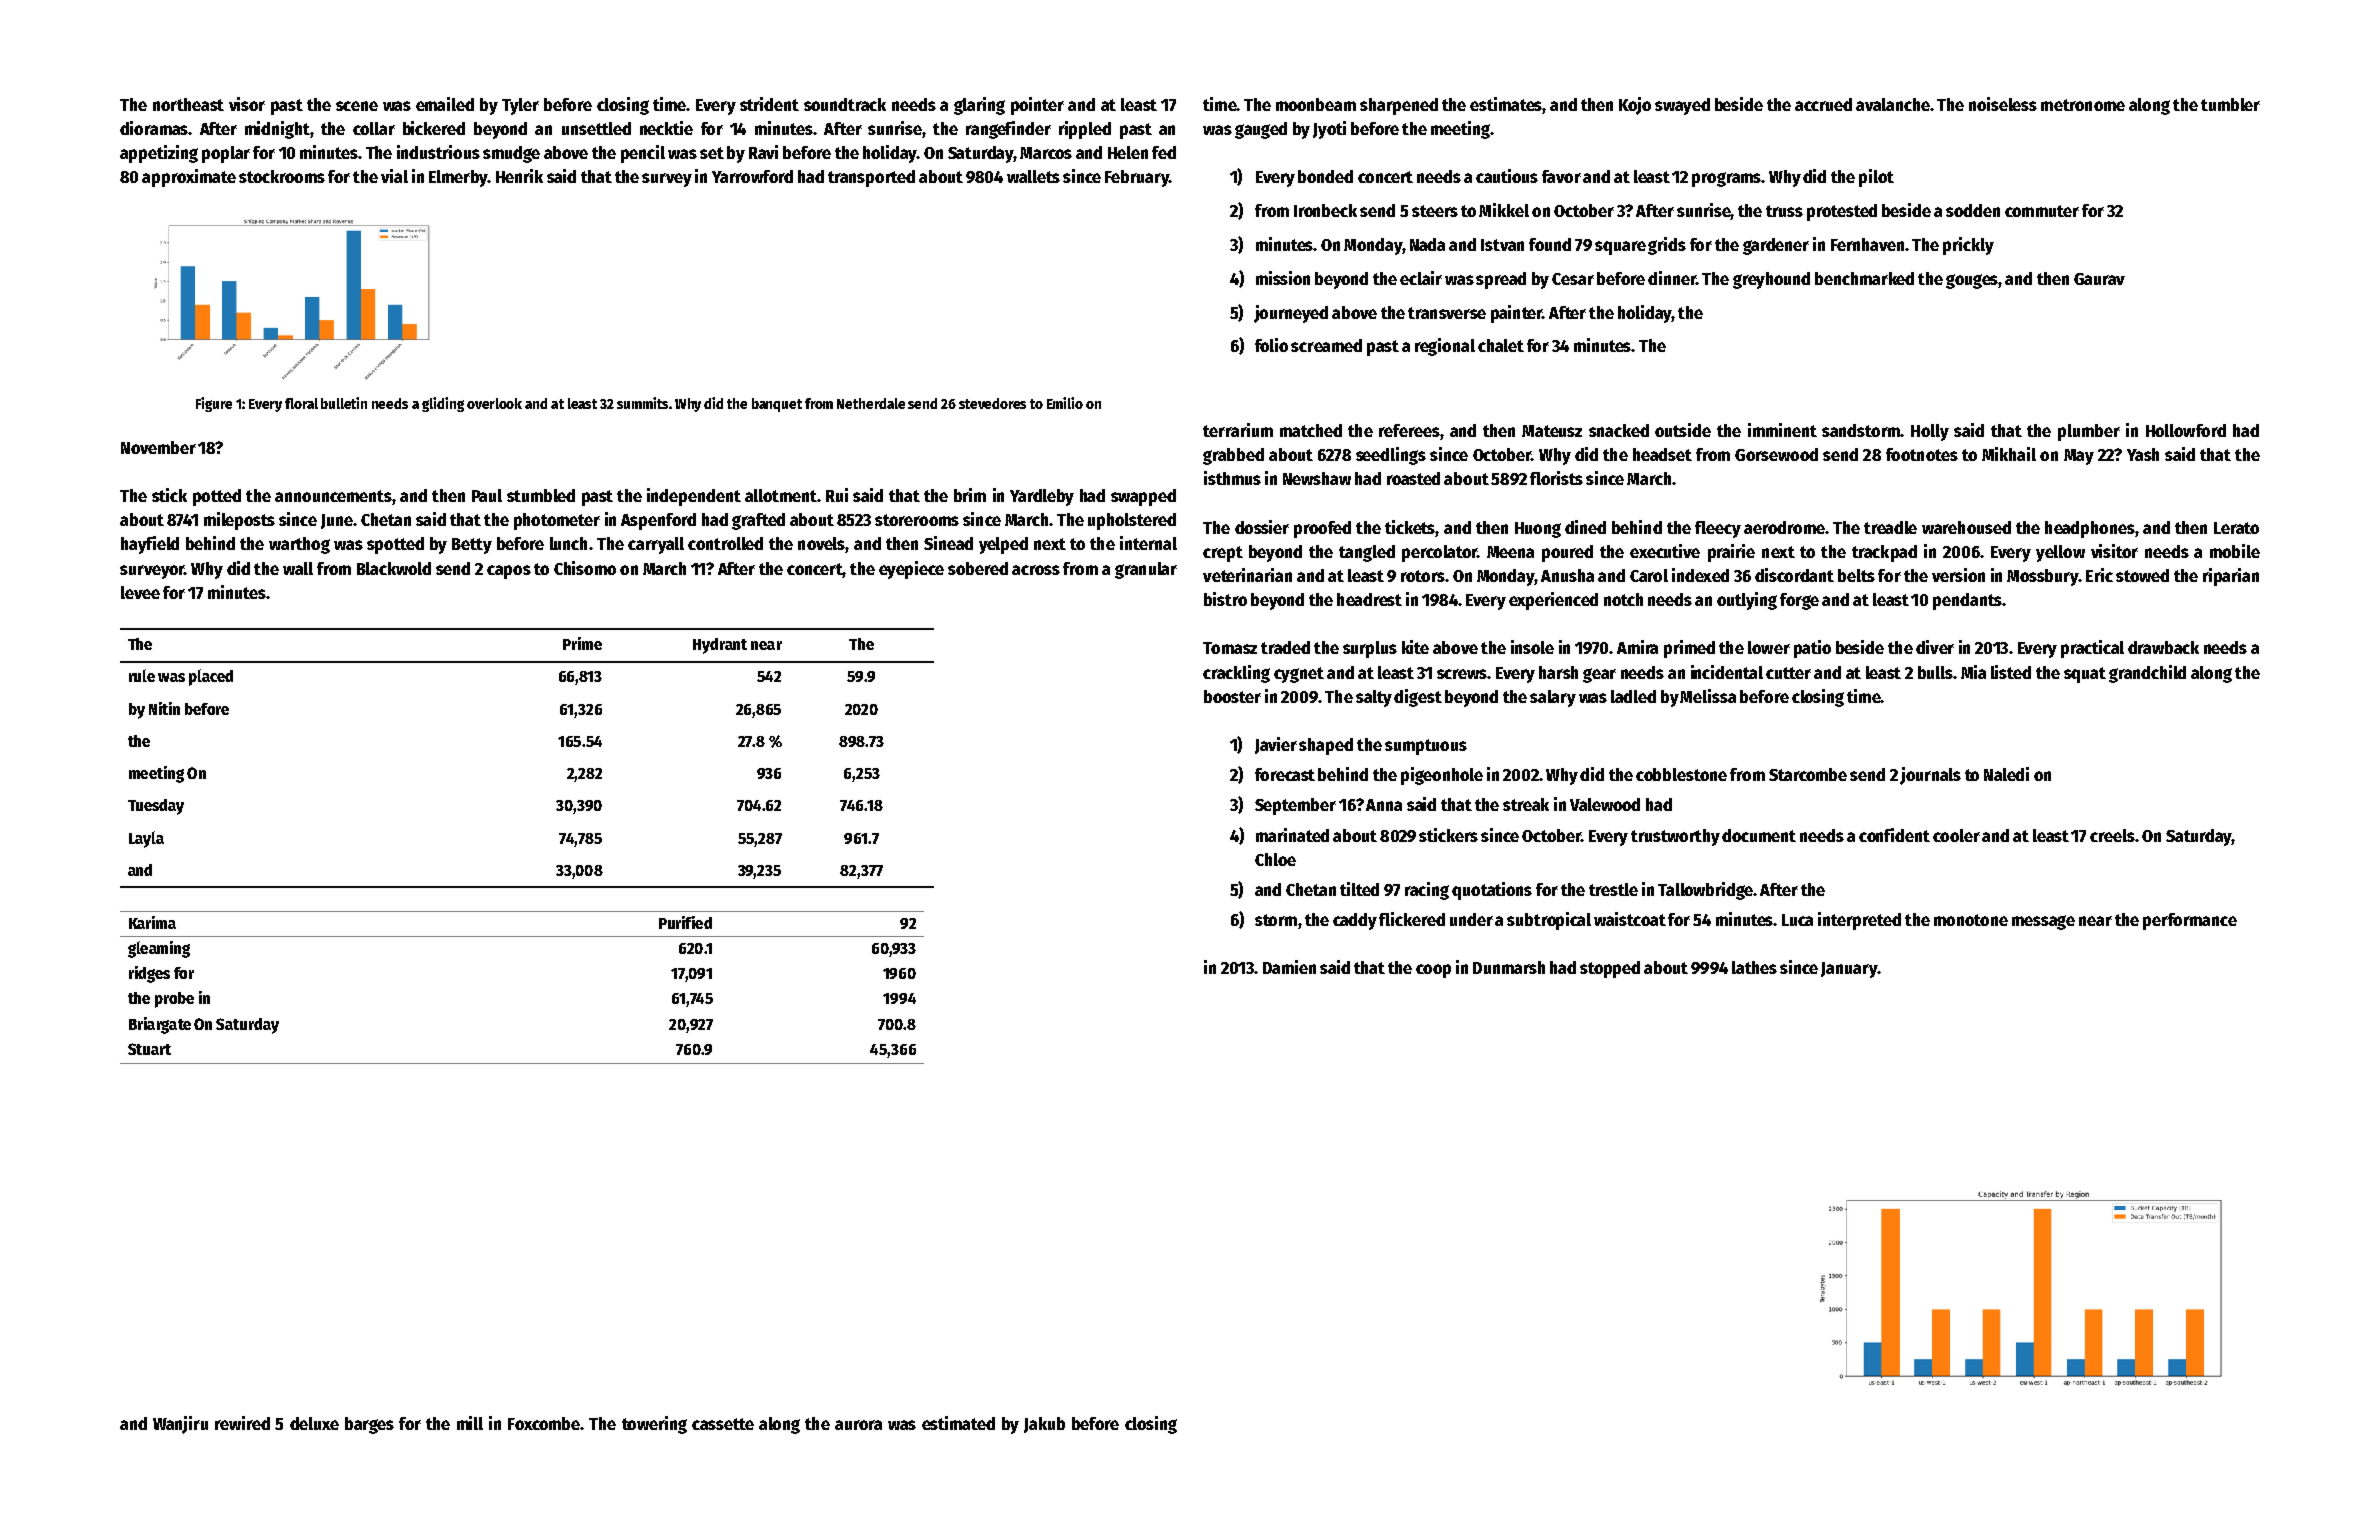  I want to click on caddy, so click(1355, 921).
